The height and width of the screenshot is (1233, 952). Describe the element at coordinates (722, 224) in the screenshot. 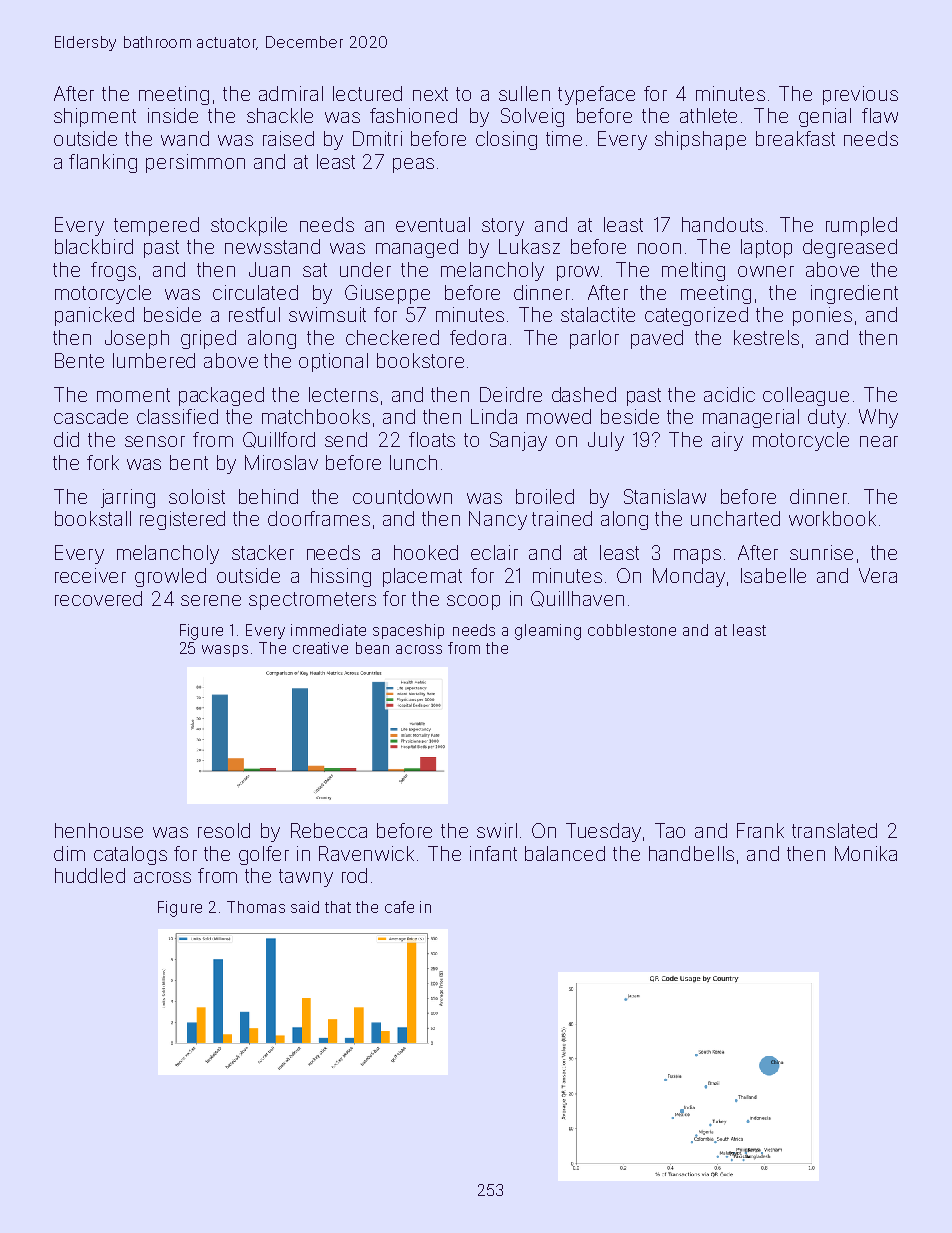

I see `handouts` at that location.
